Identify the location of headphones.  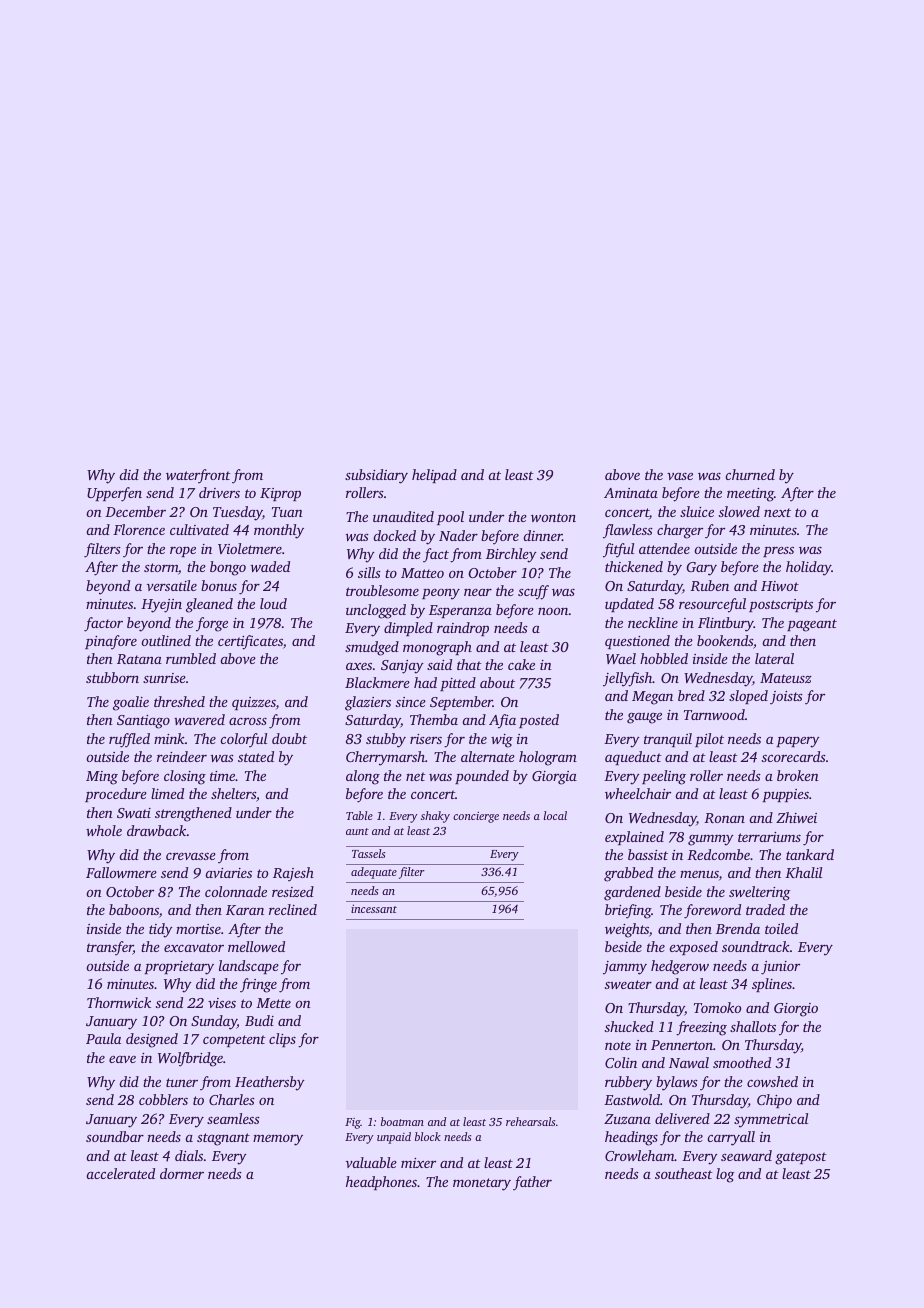
(381, 1183).
